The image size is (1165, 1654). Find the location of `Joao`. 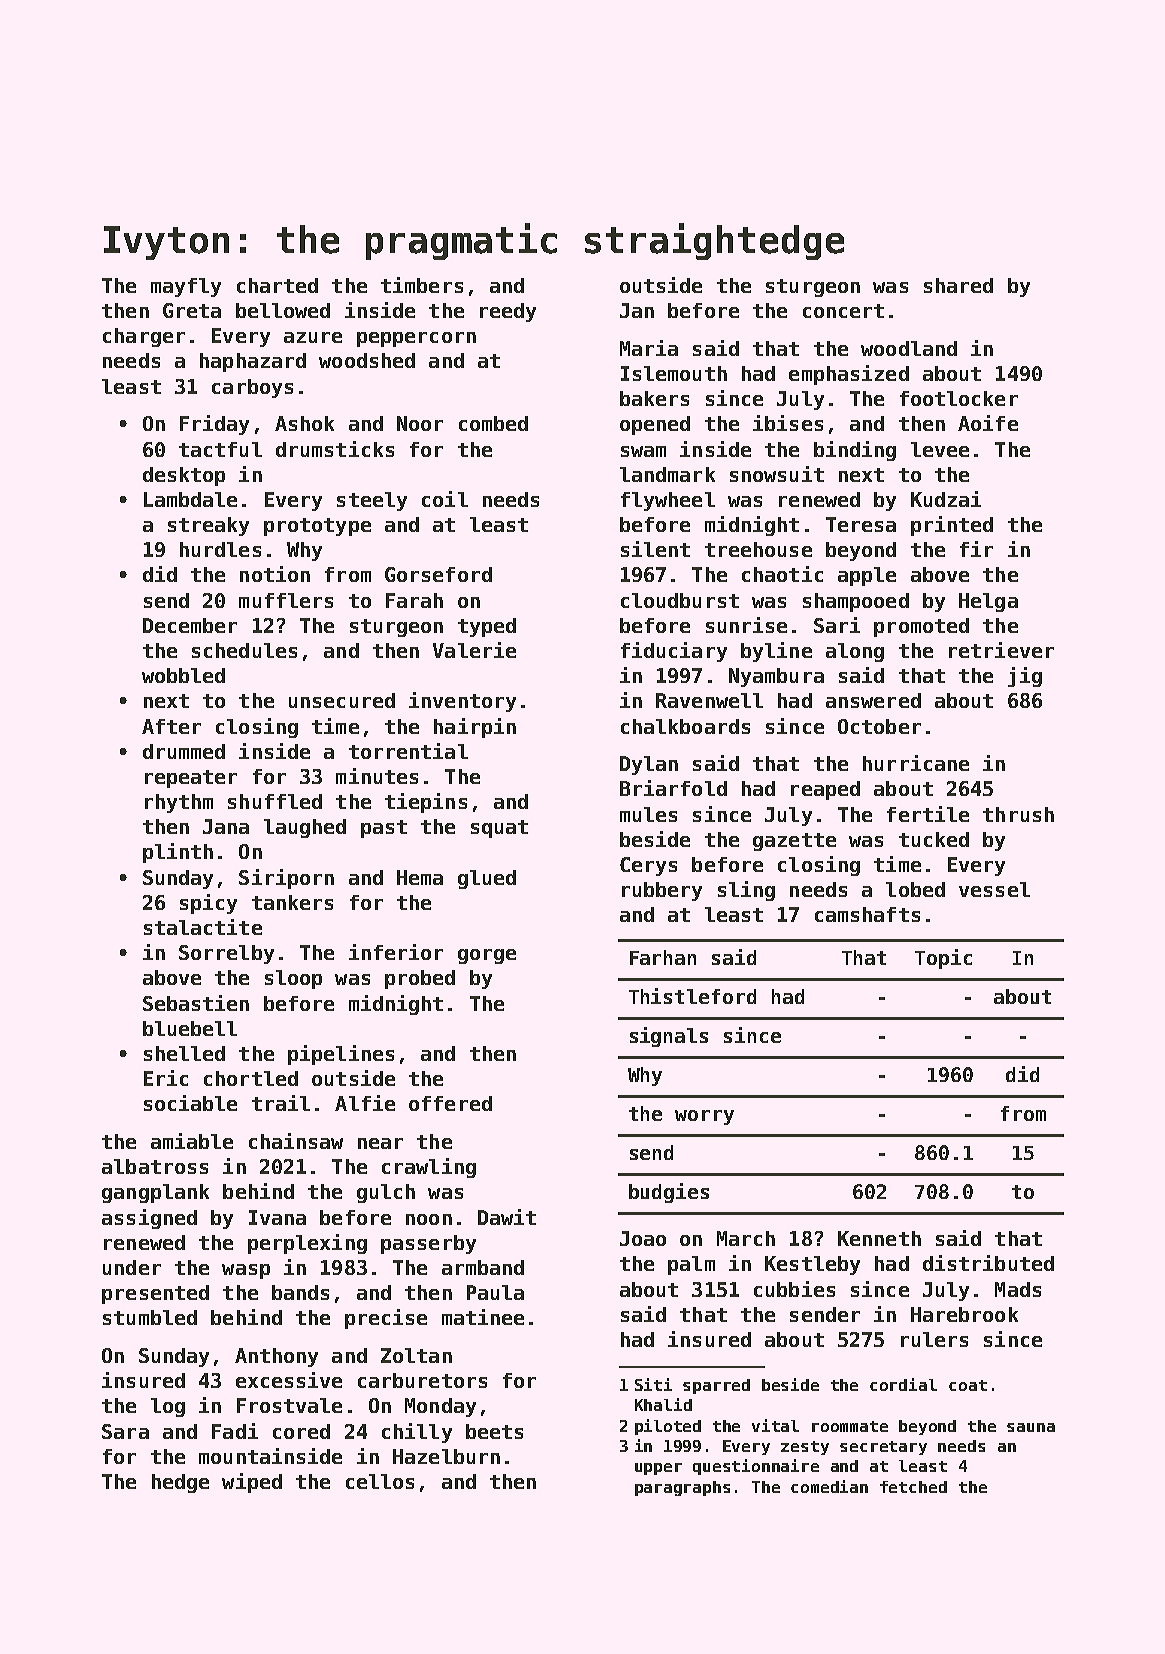

Joao is located at coordinates (643, 1238).
